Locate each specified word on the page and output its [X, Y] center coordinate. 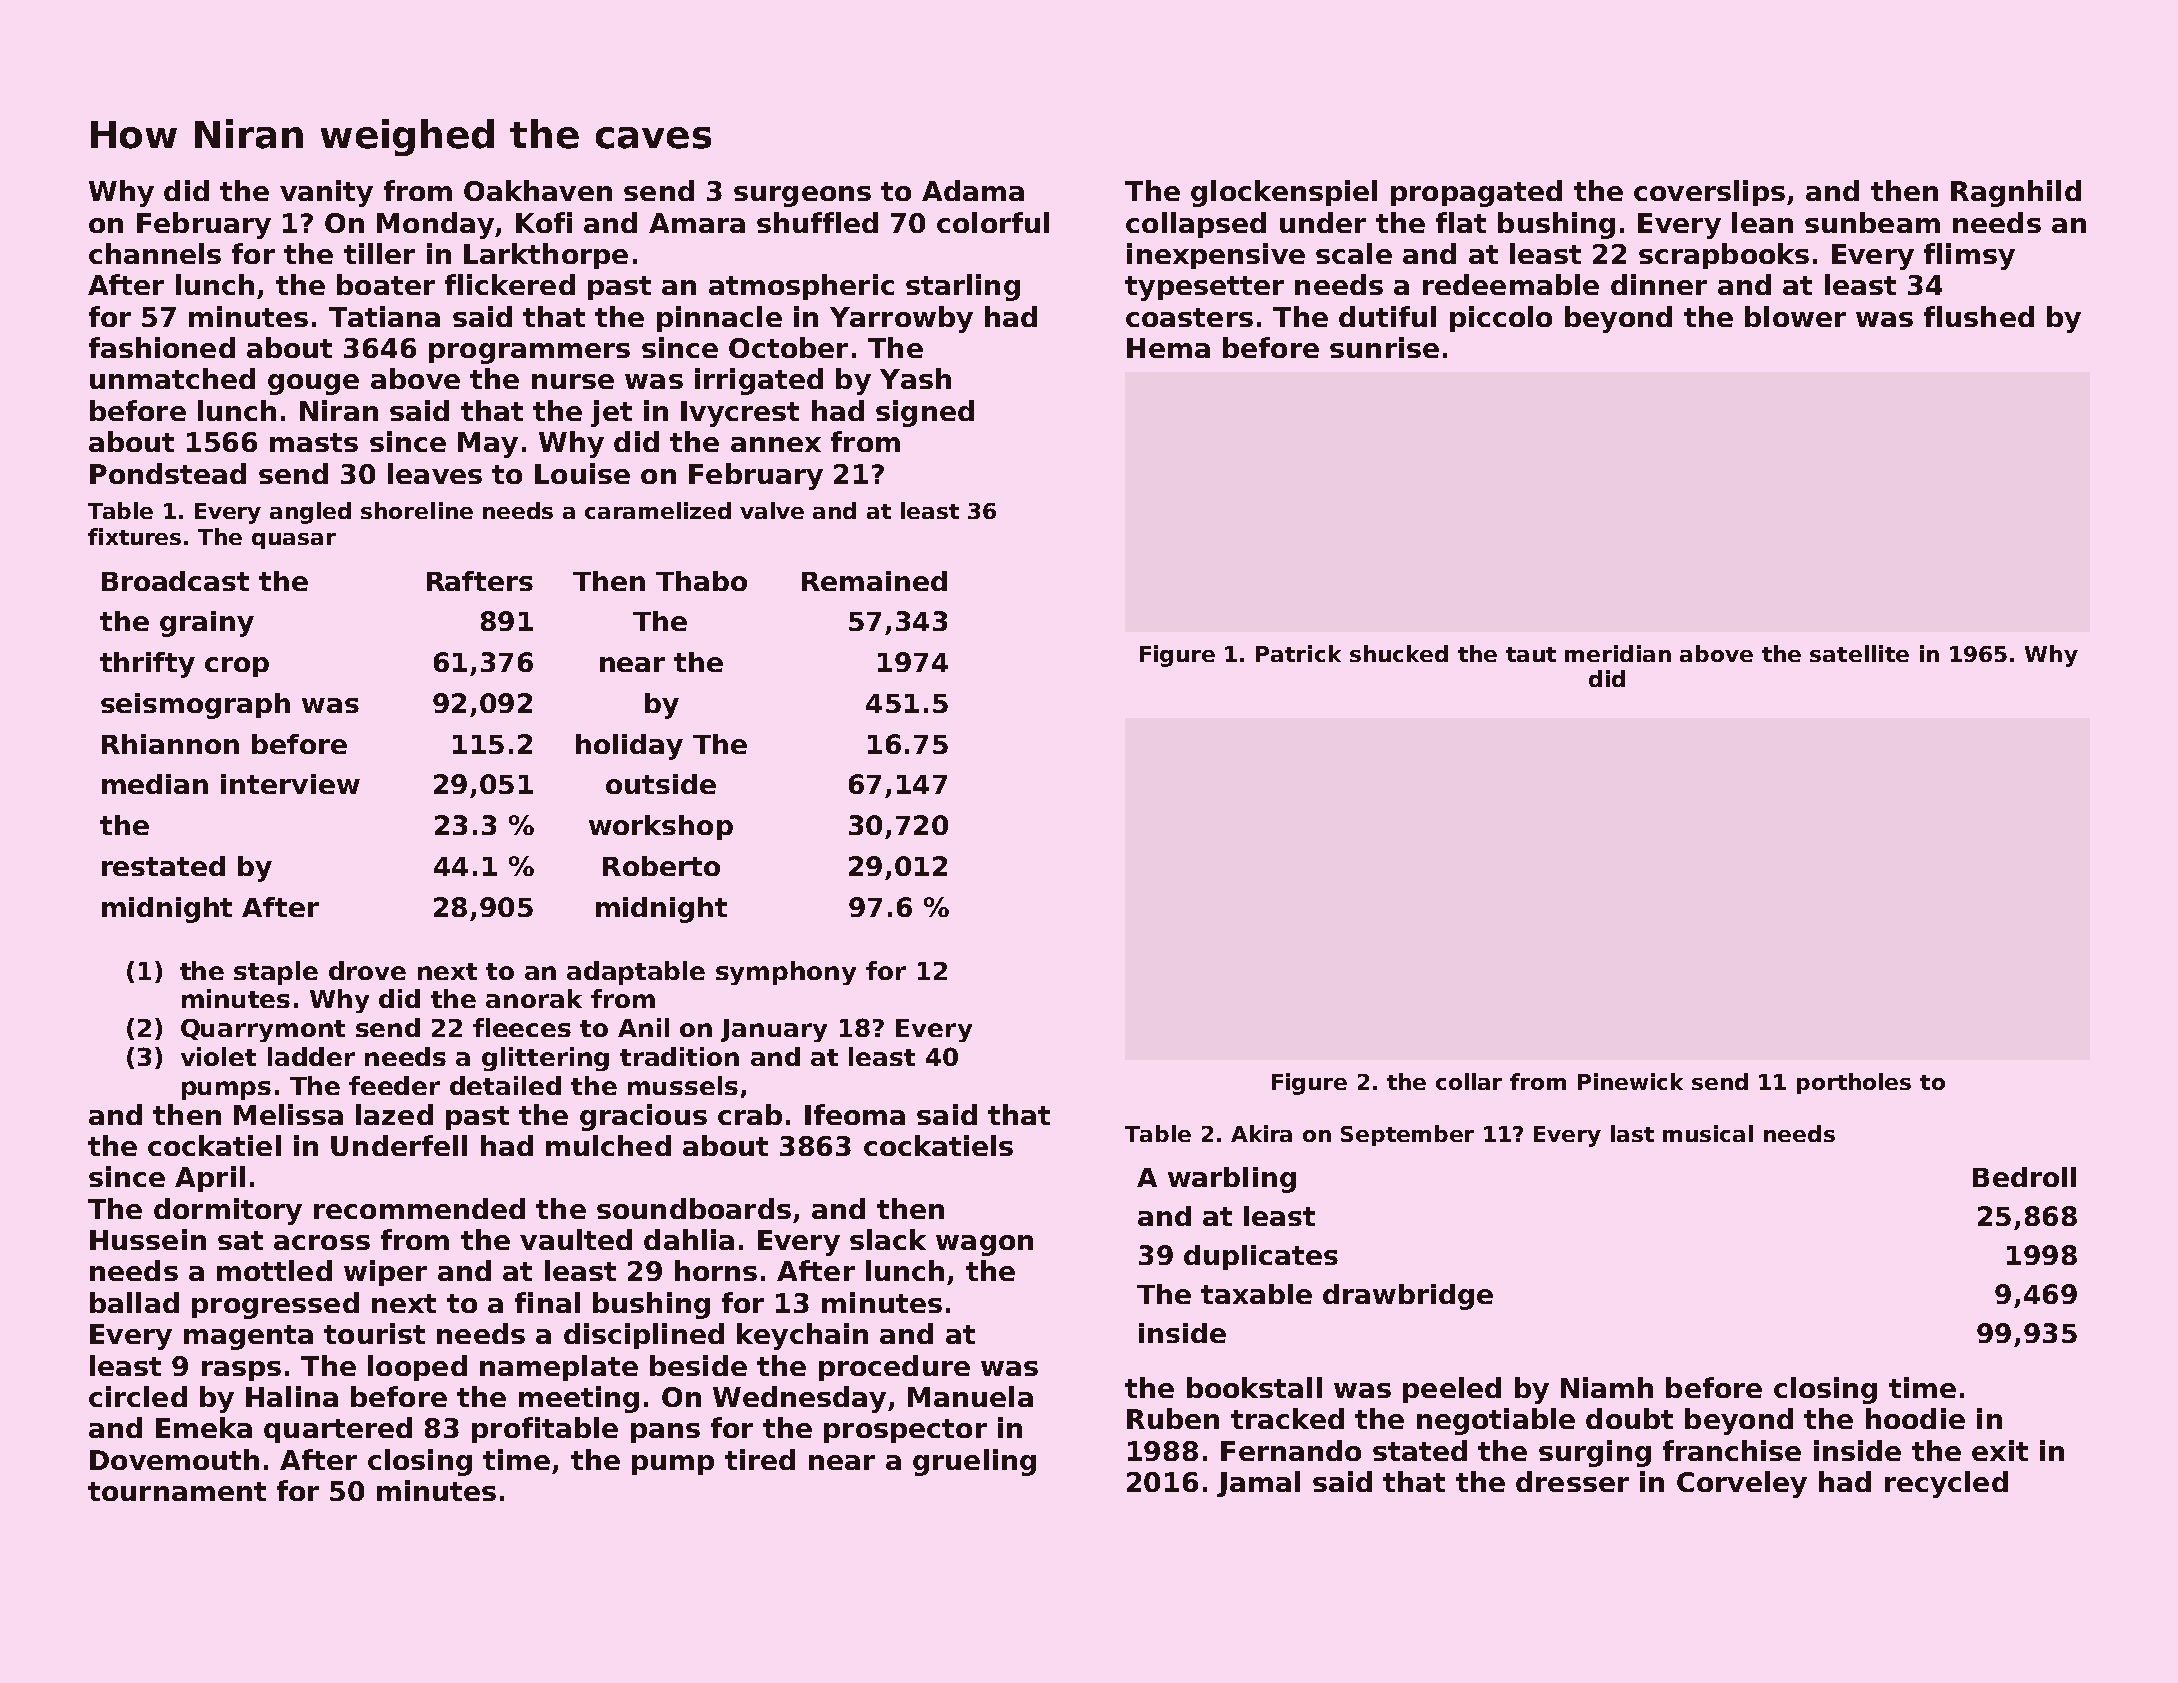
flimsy [1969, 256]
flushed [1979, 316]
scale [1354, 253]
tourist [374, 1333]
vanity [326, 193]
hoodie [1915, 1418]
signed [925, 413]
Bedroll [2024, 1177]
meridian [1618, 653]
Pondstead [168, 473]
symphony [786, 973]
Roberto [661, 866]
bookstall [1254, 1387]
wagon [984, 1245]
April [210, 1179]
